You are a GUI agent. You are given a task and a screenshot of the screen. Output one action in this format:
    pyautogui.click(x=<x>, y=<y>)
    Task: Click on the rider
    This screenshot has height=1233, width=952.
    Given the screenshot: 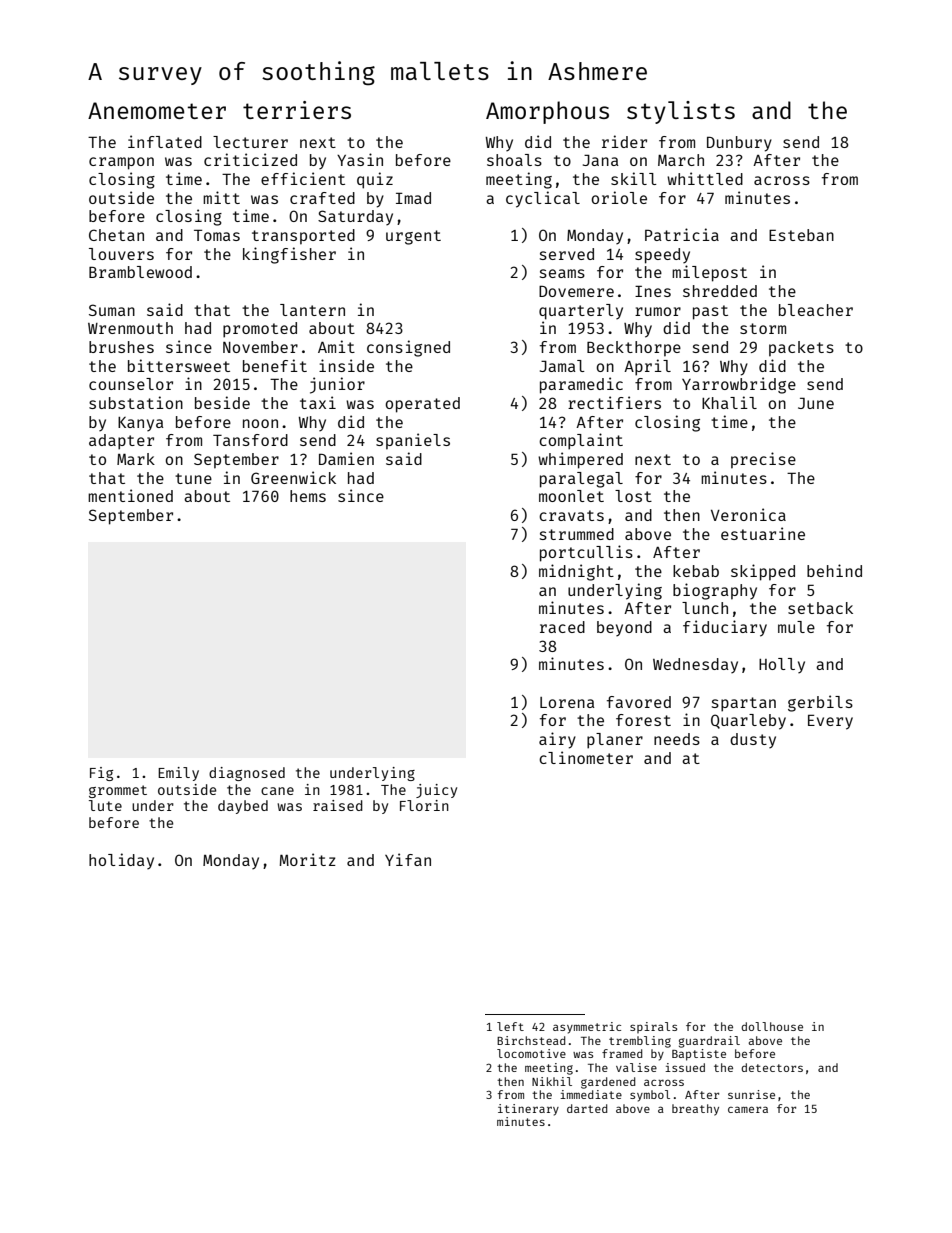 What is the action you would take?
    pyautogui.click(x=624, y=141)
